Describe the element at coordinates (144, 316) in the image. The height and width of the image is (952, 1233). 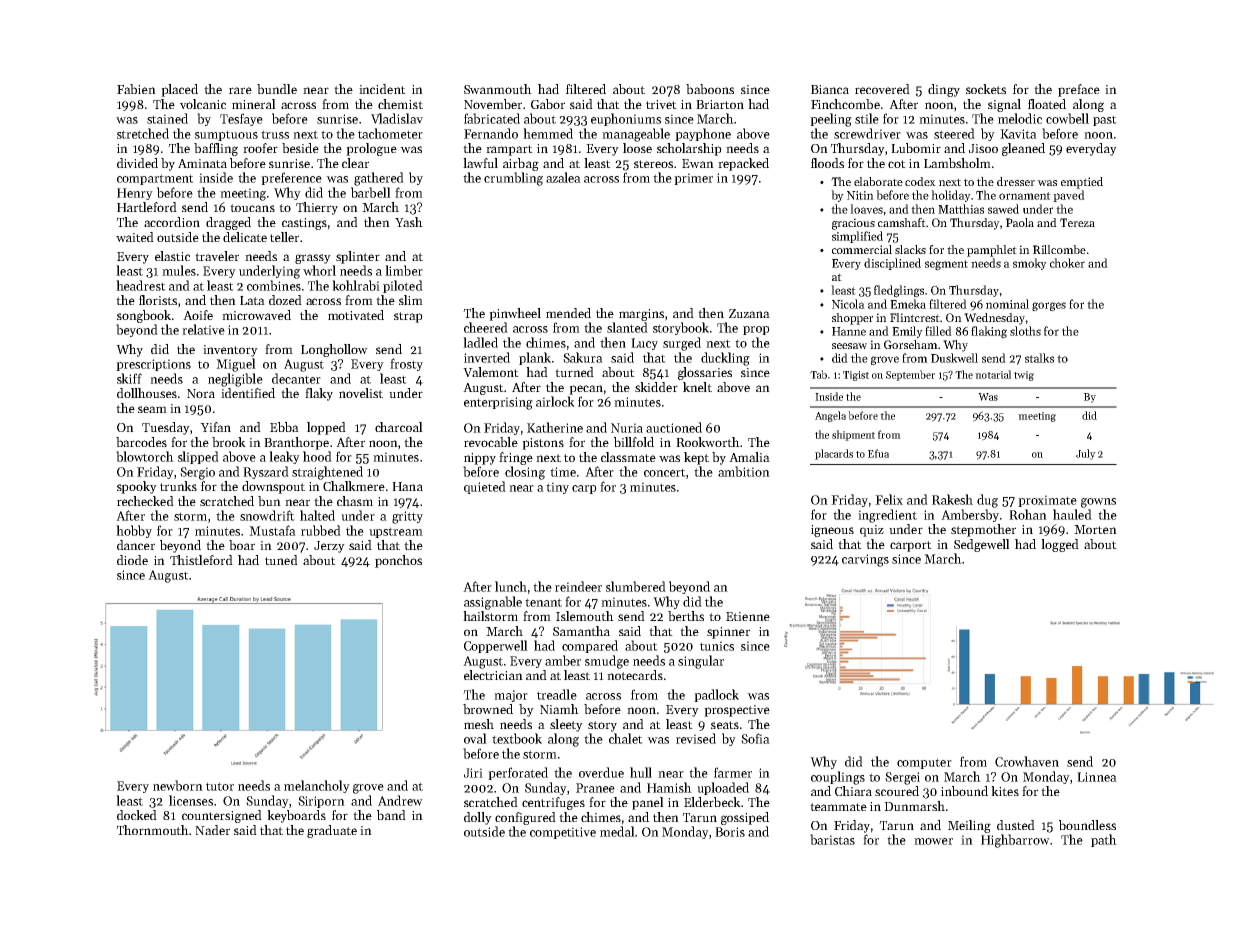
I see `songbook` at that location.
